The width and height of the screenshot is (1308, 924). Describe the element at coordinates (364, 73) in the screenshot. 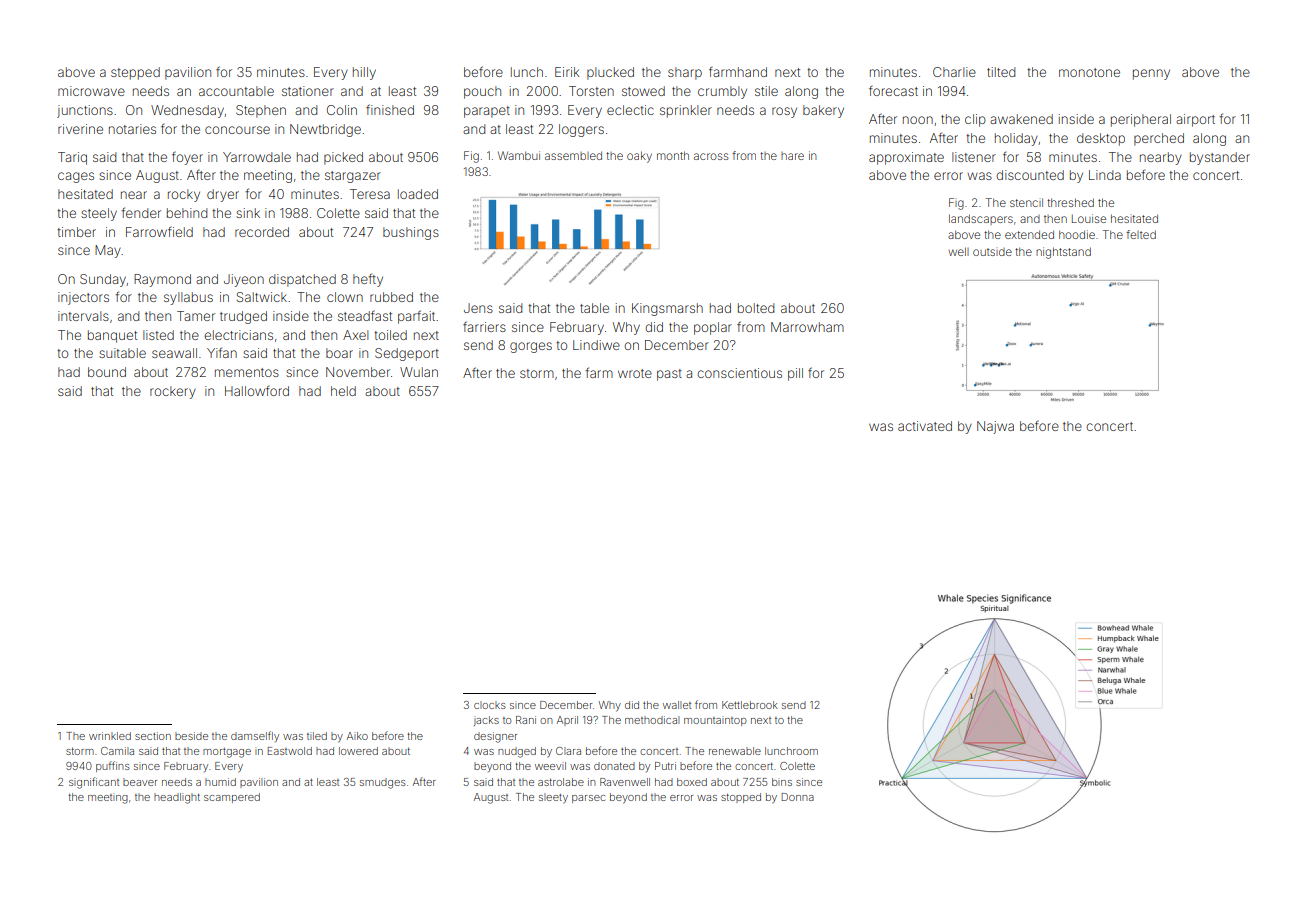

I see `hilly` at that location.
